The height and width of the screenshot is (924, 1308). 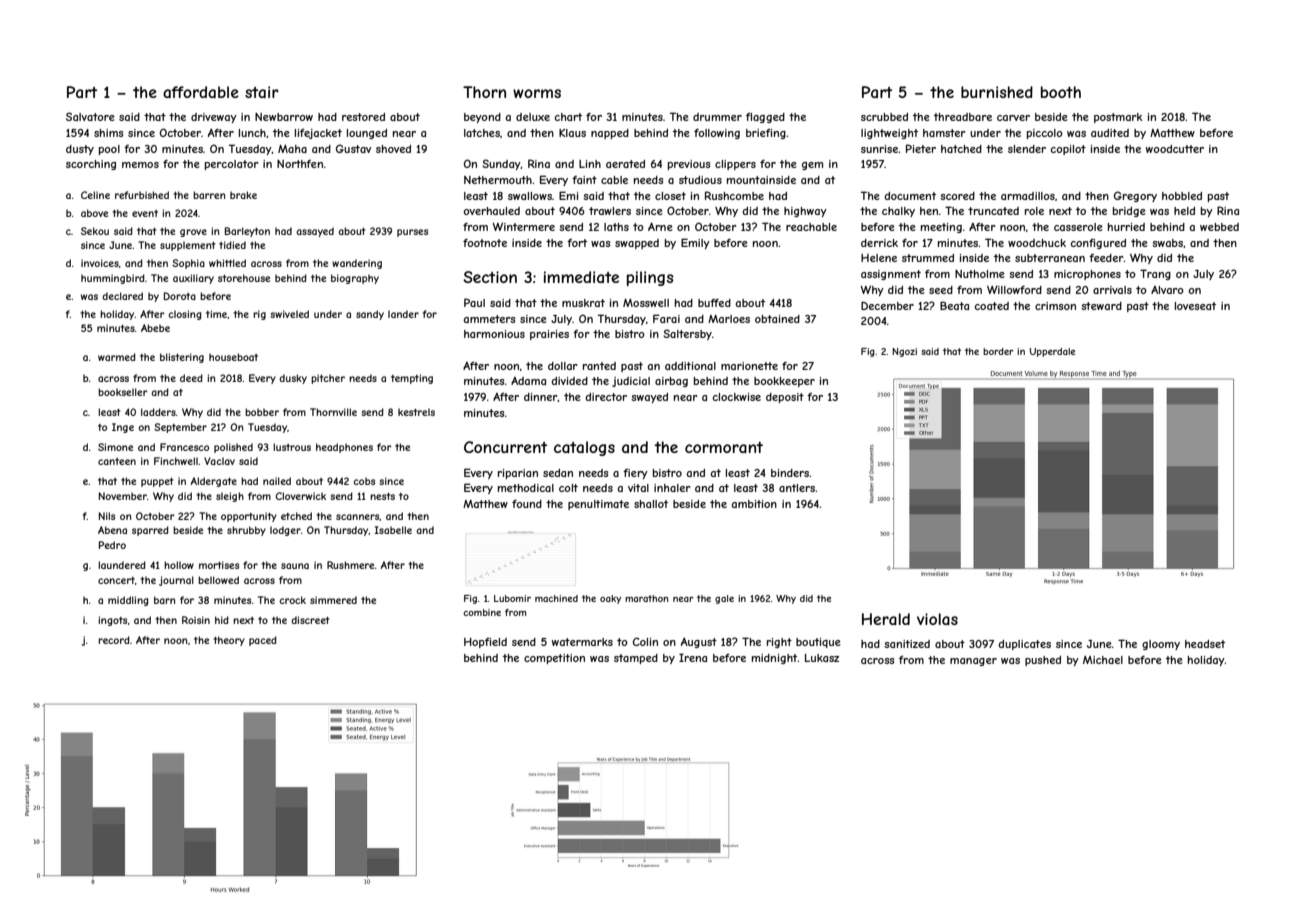 What do you see at coordinates (100, 263) in the screenshot?
I see `invoices` at bounding box center [100, 263].
